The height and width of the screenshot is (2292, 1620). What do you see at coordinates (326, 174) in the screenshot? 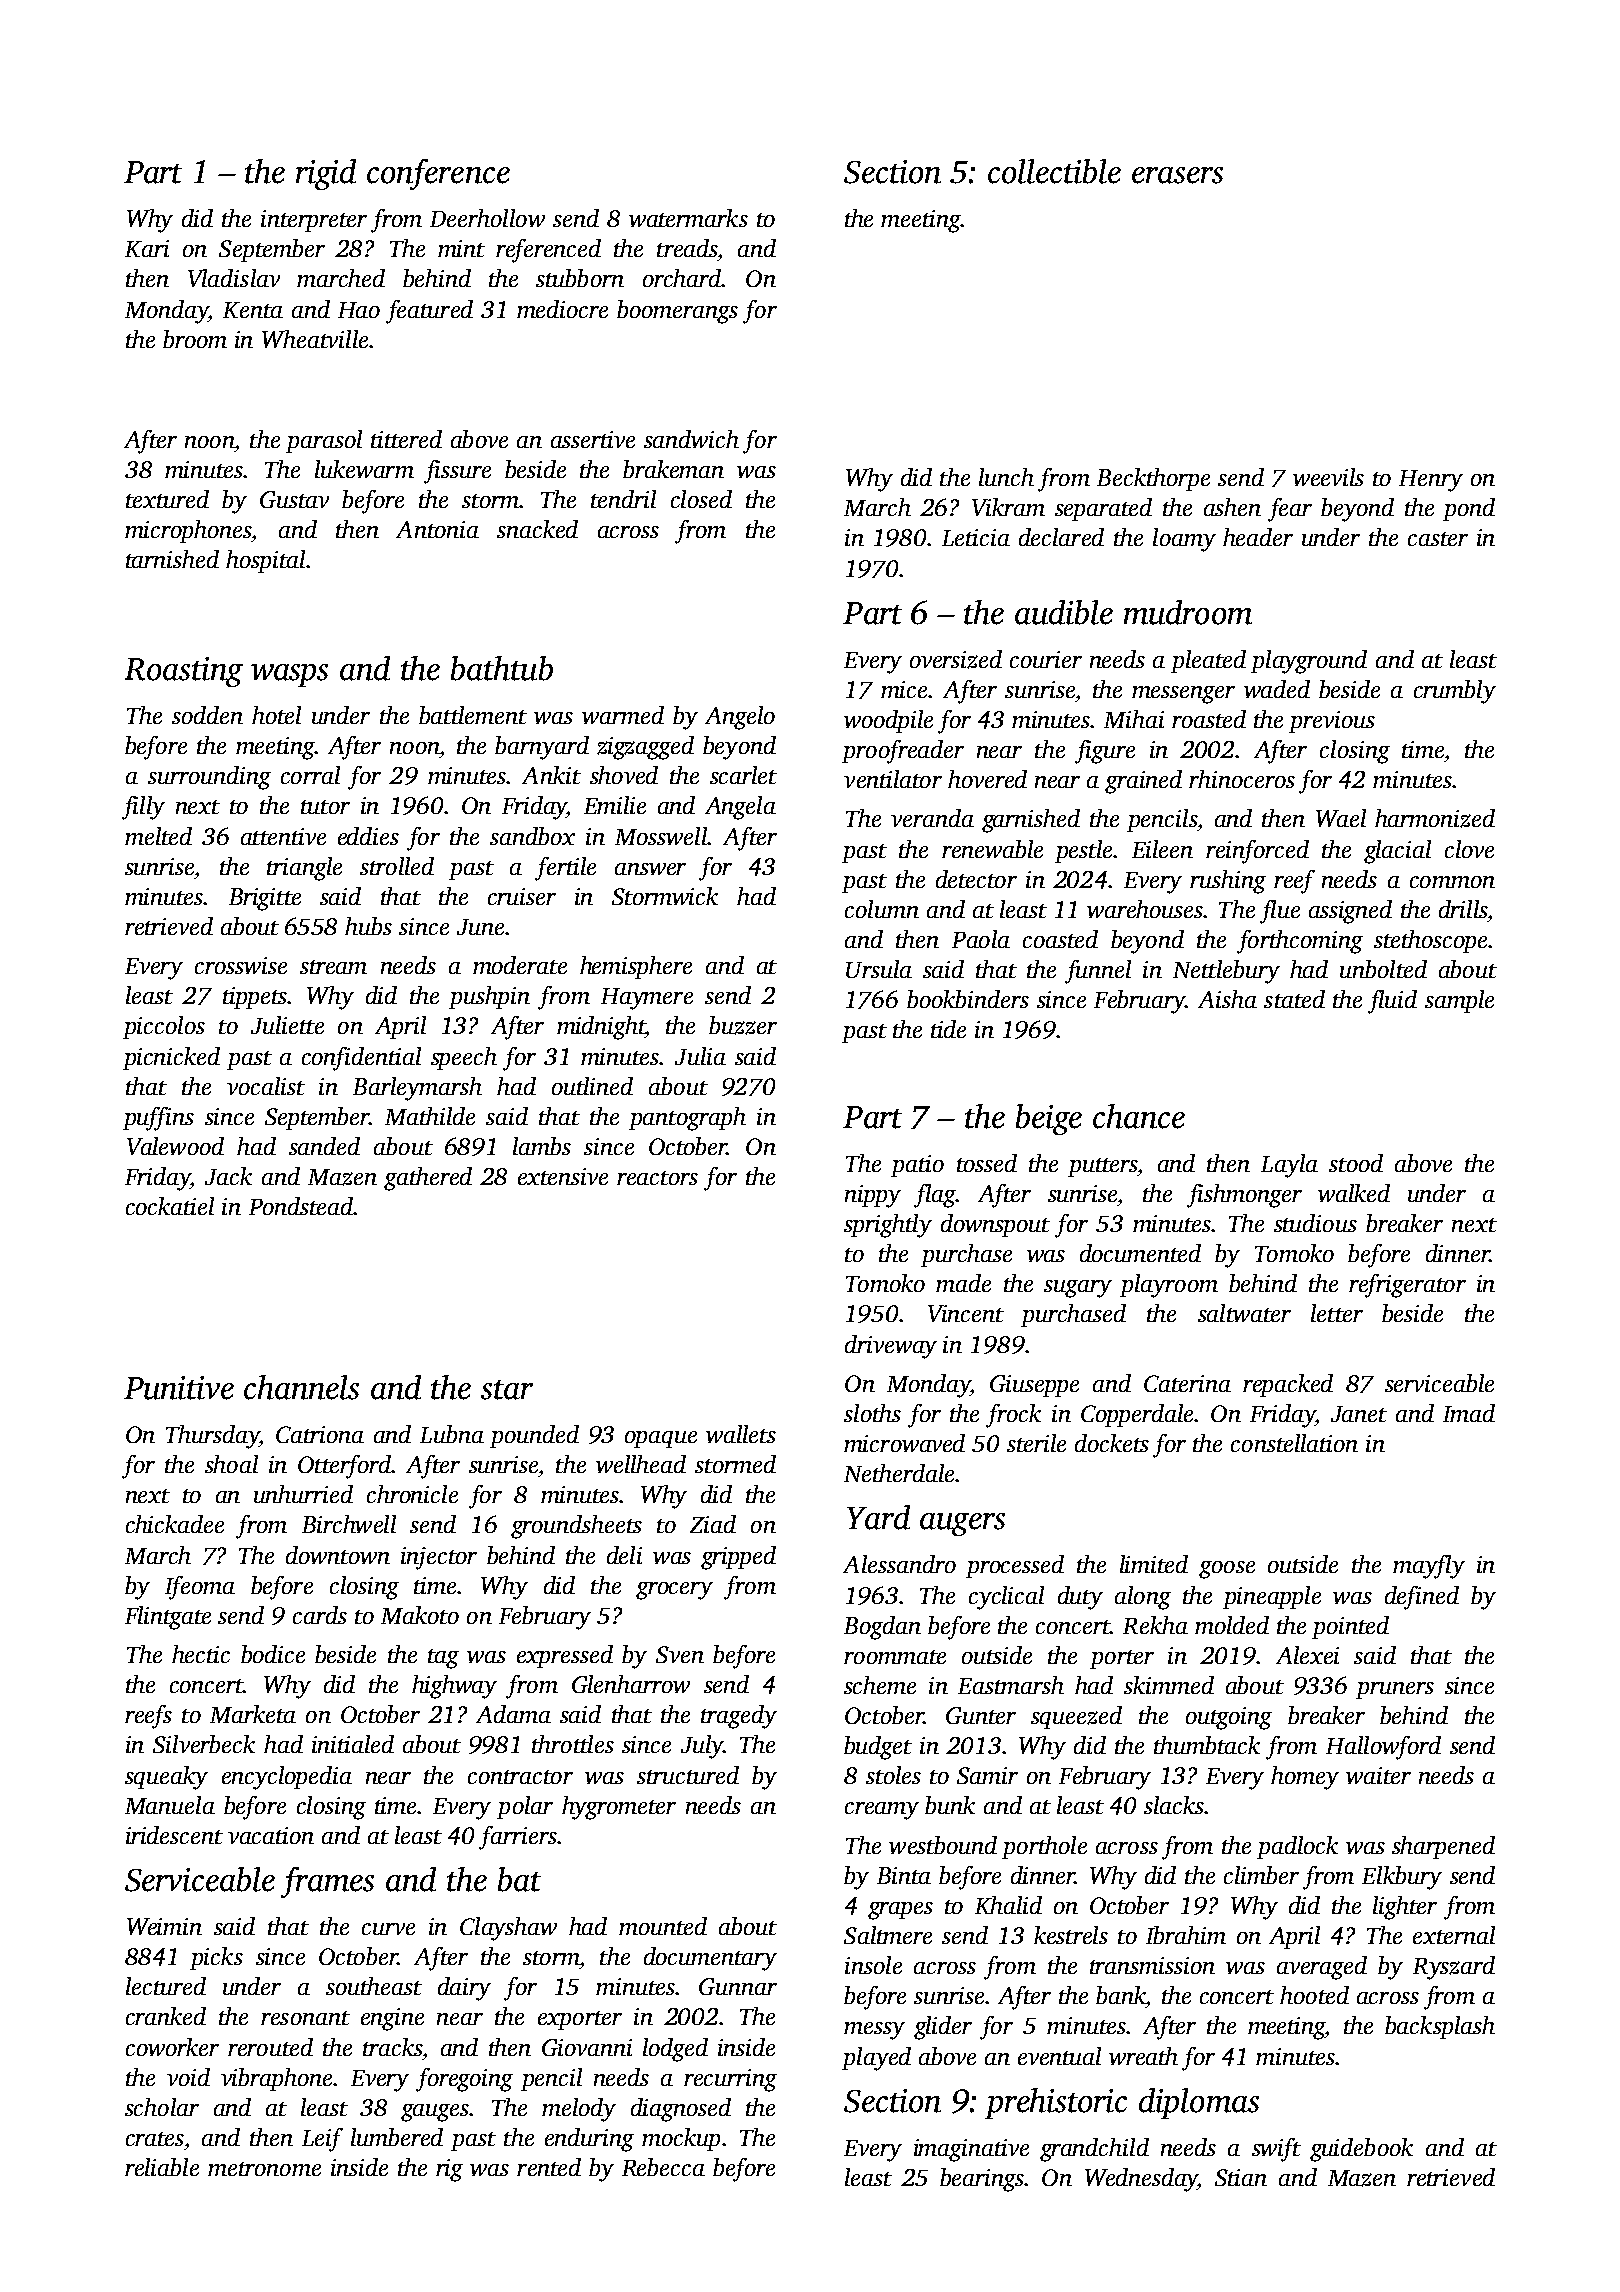
I see `rigid` at bounding box center [326, 174].
